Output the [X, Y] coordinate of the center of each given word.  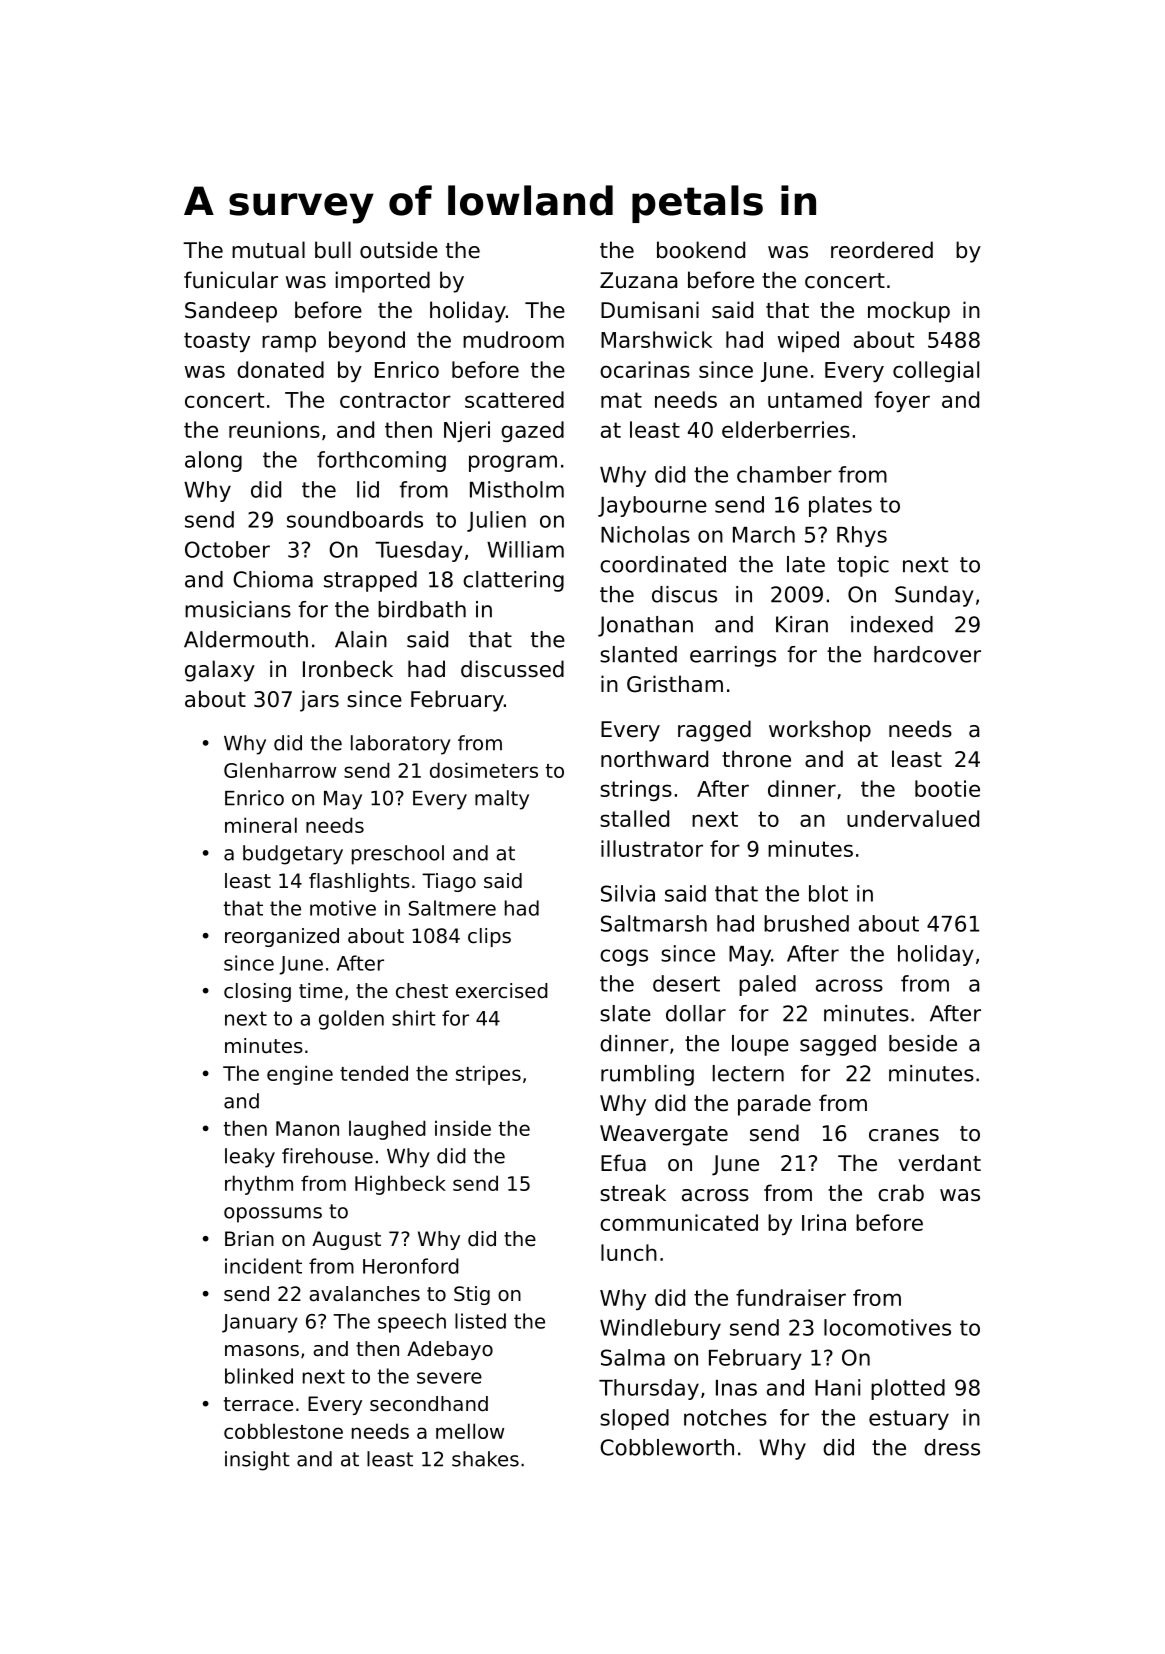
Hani [837, 1387]
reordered [882, 250]
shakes [485, 1459]
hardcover [927, 654]
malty [502, 800]
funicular [231, 280]
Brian [249, 1239]
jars [319, 701]
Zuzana [638, 280]
